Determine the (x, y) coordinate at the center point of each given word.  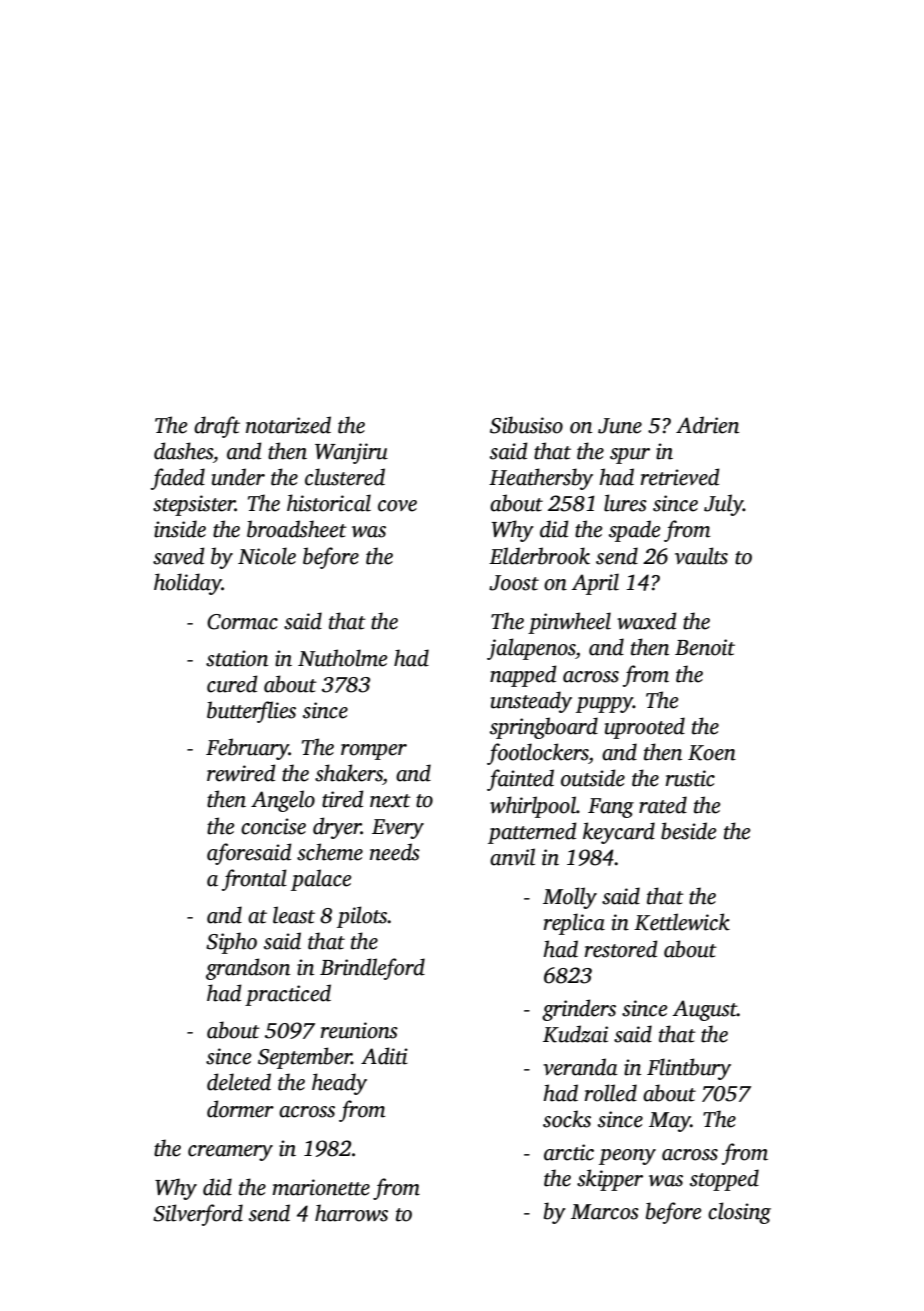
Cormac (242, 622)
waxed (647, 621)
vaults (701, 556)
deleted (239, 1082)
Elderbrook (539, 556)
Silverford (198, 1215)
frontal (254, 880)
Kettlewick (682, 922)
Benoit (705, 647)
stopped (724, 1180)
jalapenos (531, 649)
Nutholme (342, 658)
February (247, 749)
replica (574, 924)
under (238, 477)
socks (567, 1119)
